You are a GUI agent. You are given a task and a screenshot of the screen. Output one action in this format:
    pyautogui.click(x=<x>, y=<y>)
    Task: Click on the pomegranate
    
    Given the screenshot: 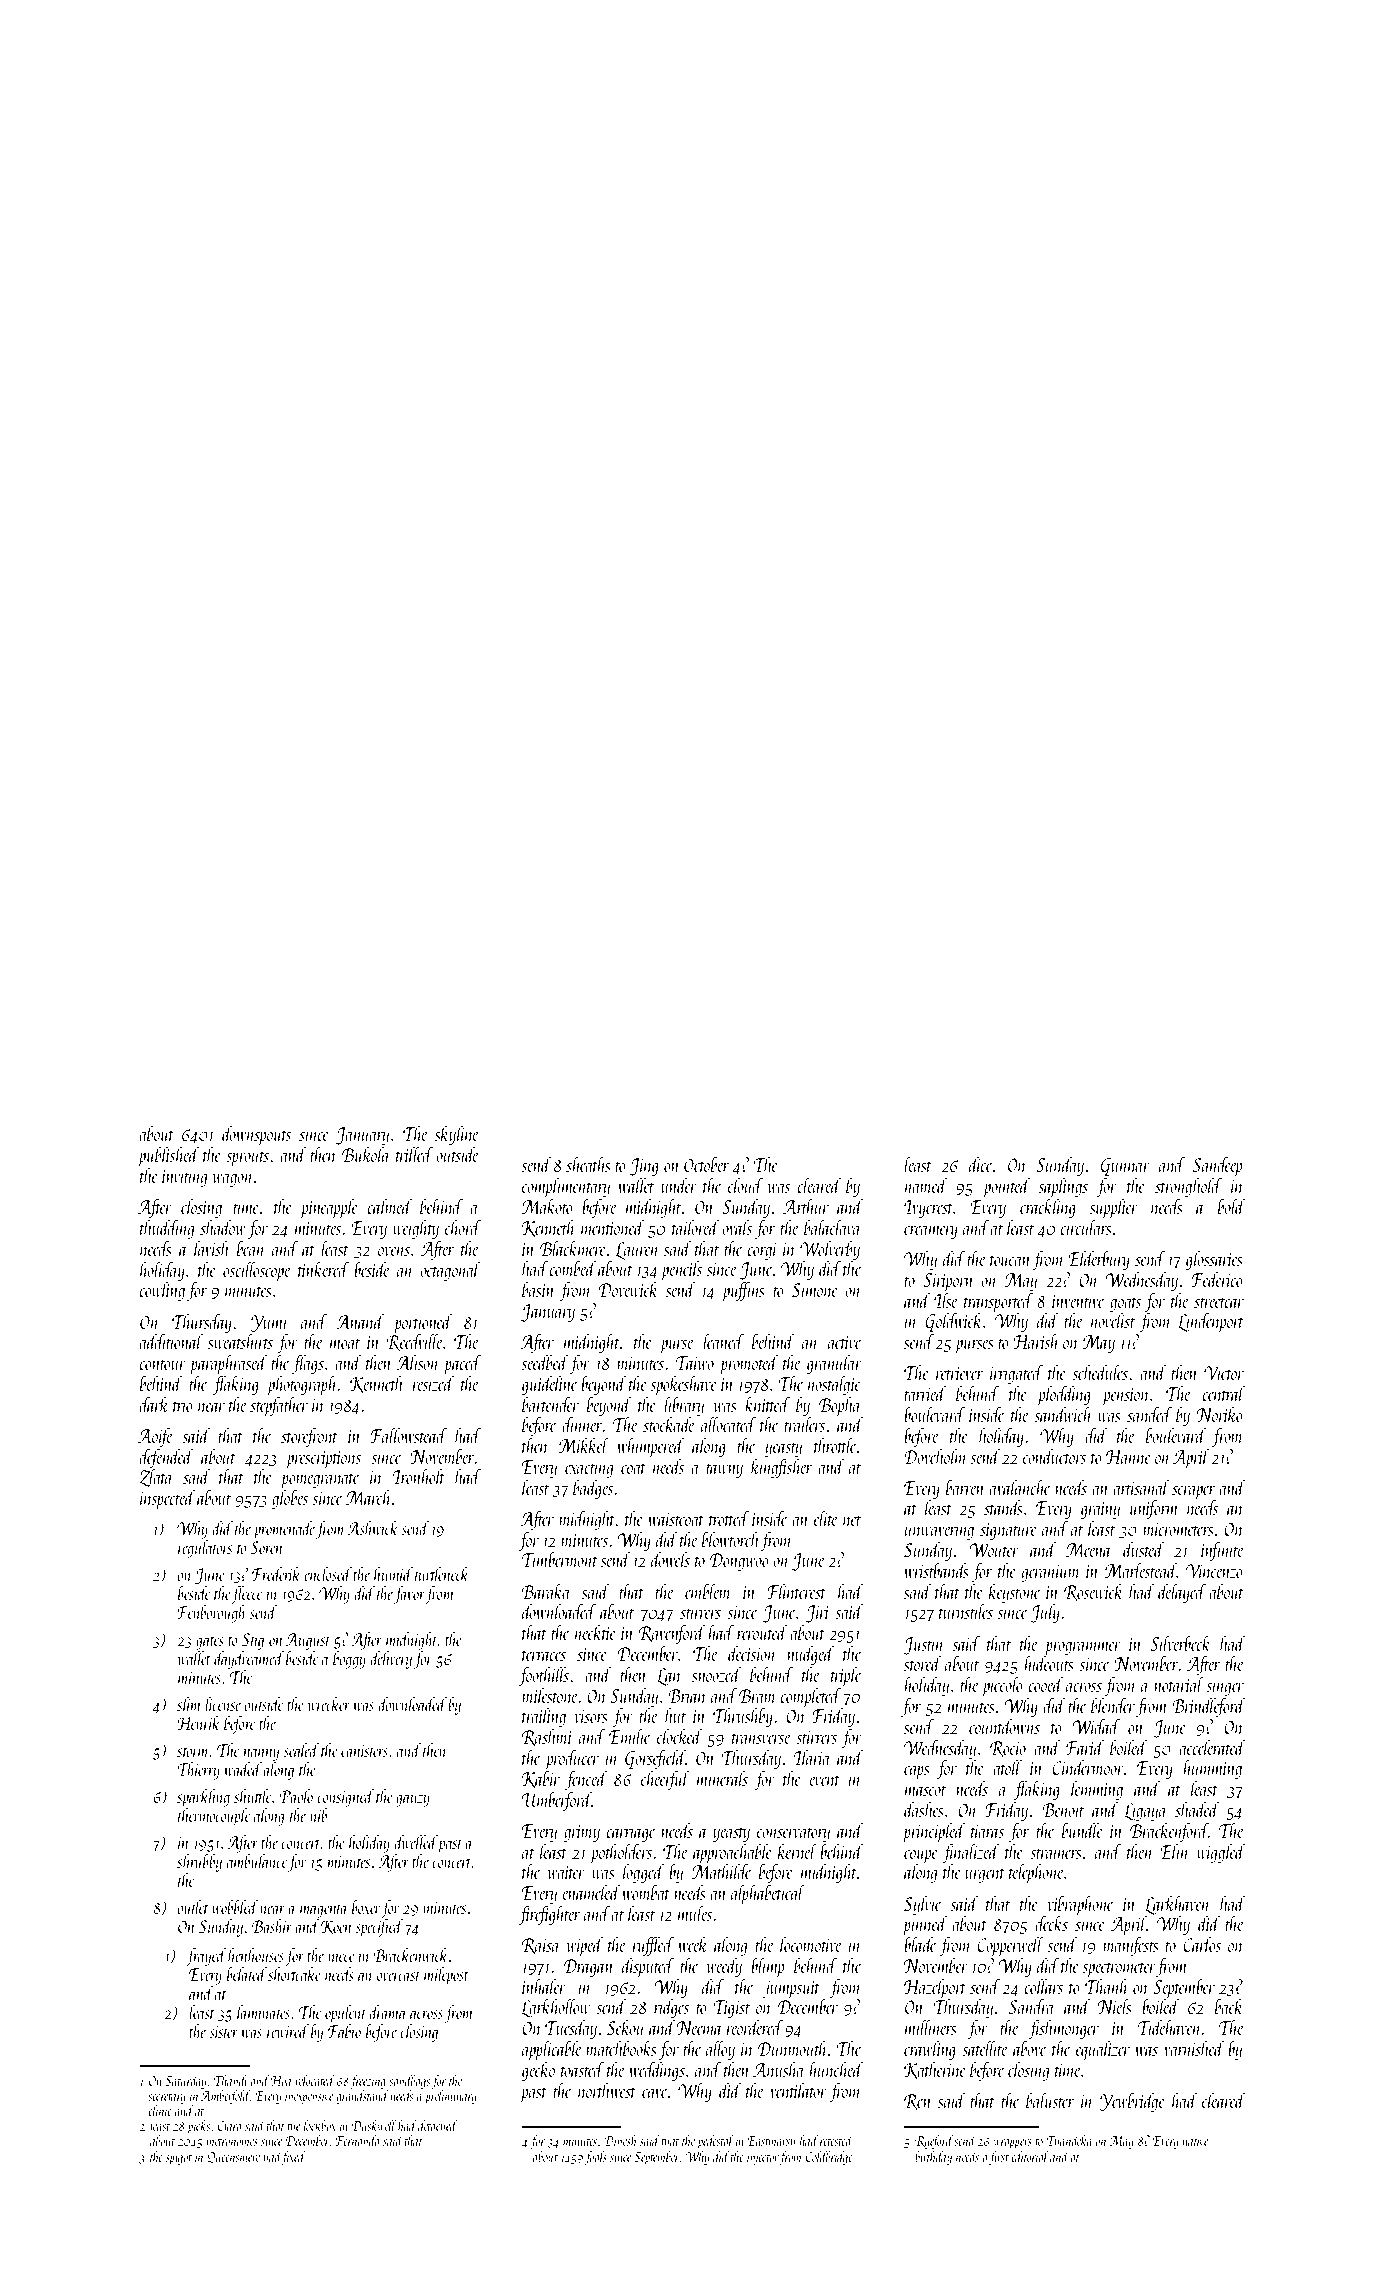 What is the action you would take?
    pyautogui.click(x=320, y=1481)
